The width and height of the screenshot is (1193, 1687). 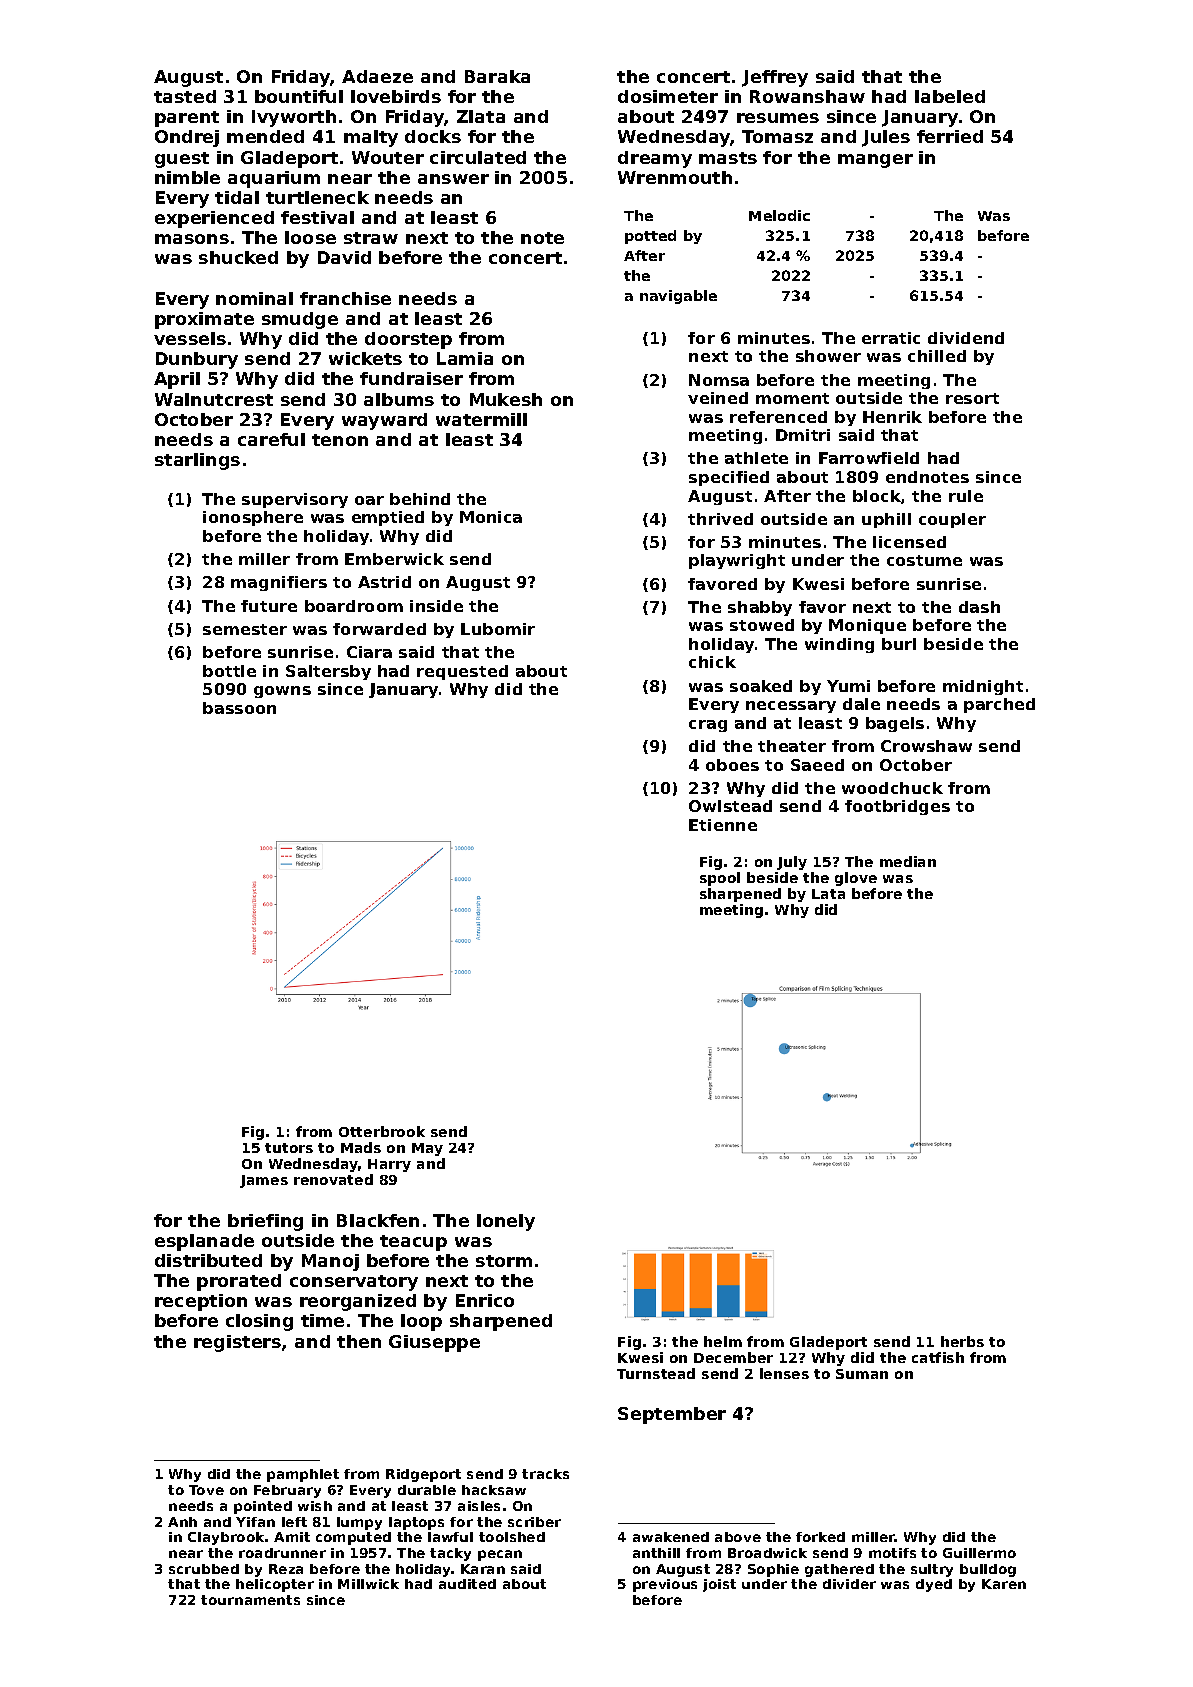 What do you see at coordinates (950, 136) in the screenshot?
I see `ferried` at bounding box center [950, 136].
